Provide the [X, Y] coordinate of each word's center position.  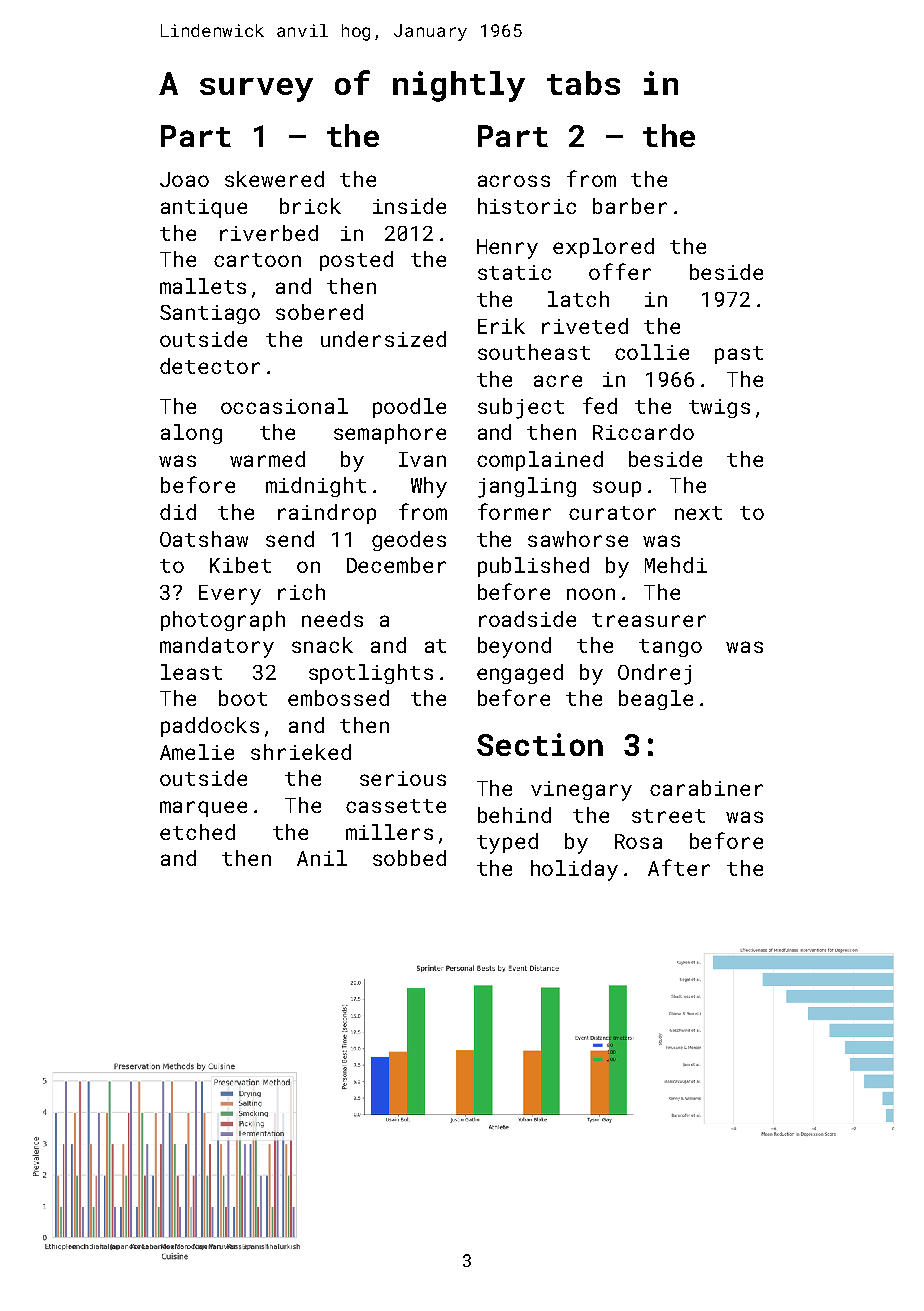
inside [409, 206]
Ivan [422, 459]
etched [197, 832]
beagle [656, 700]
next [698, 513]
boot [243, 698]
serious [403, 778]
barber [630, 206]
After [679, 867]
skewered [274, 179]
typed [507, 843]
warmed [267, 459]
